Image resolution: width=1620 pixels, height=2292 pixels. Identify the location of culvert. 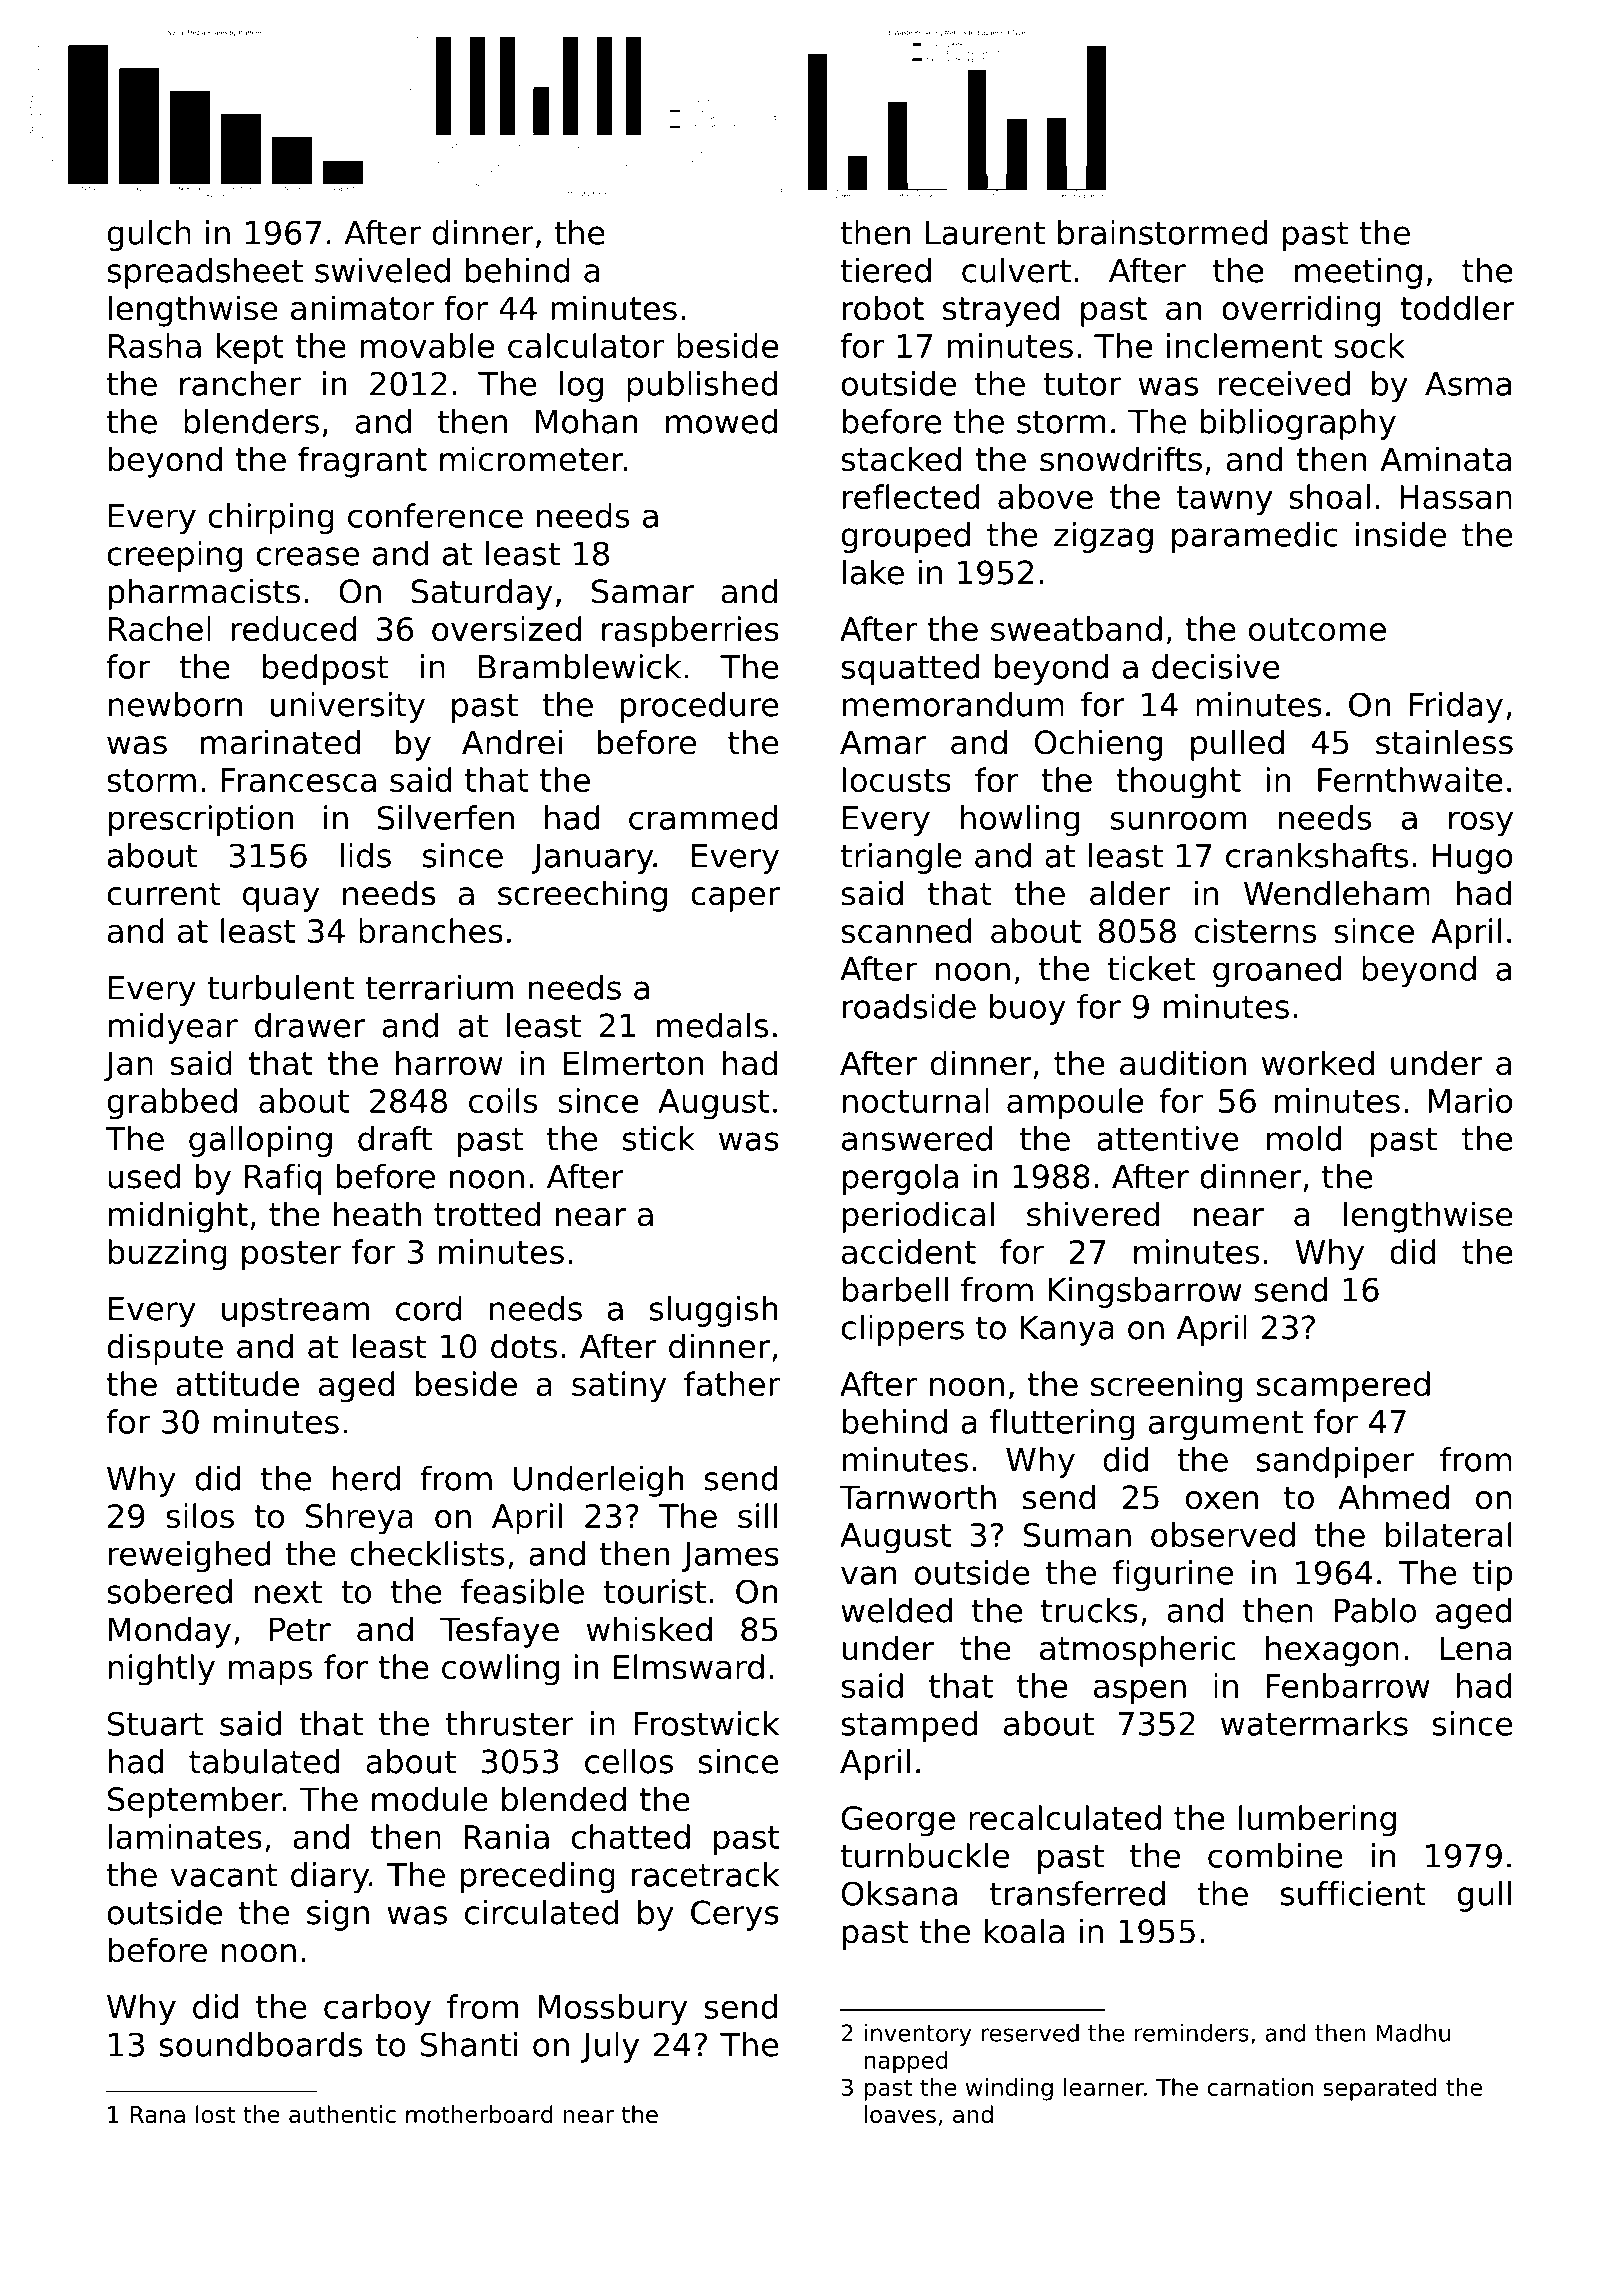
(1016, 270).
